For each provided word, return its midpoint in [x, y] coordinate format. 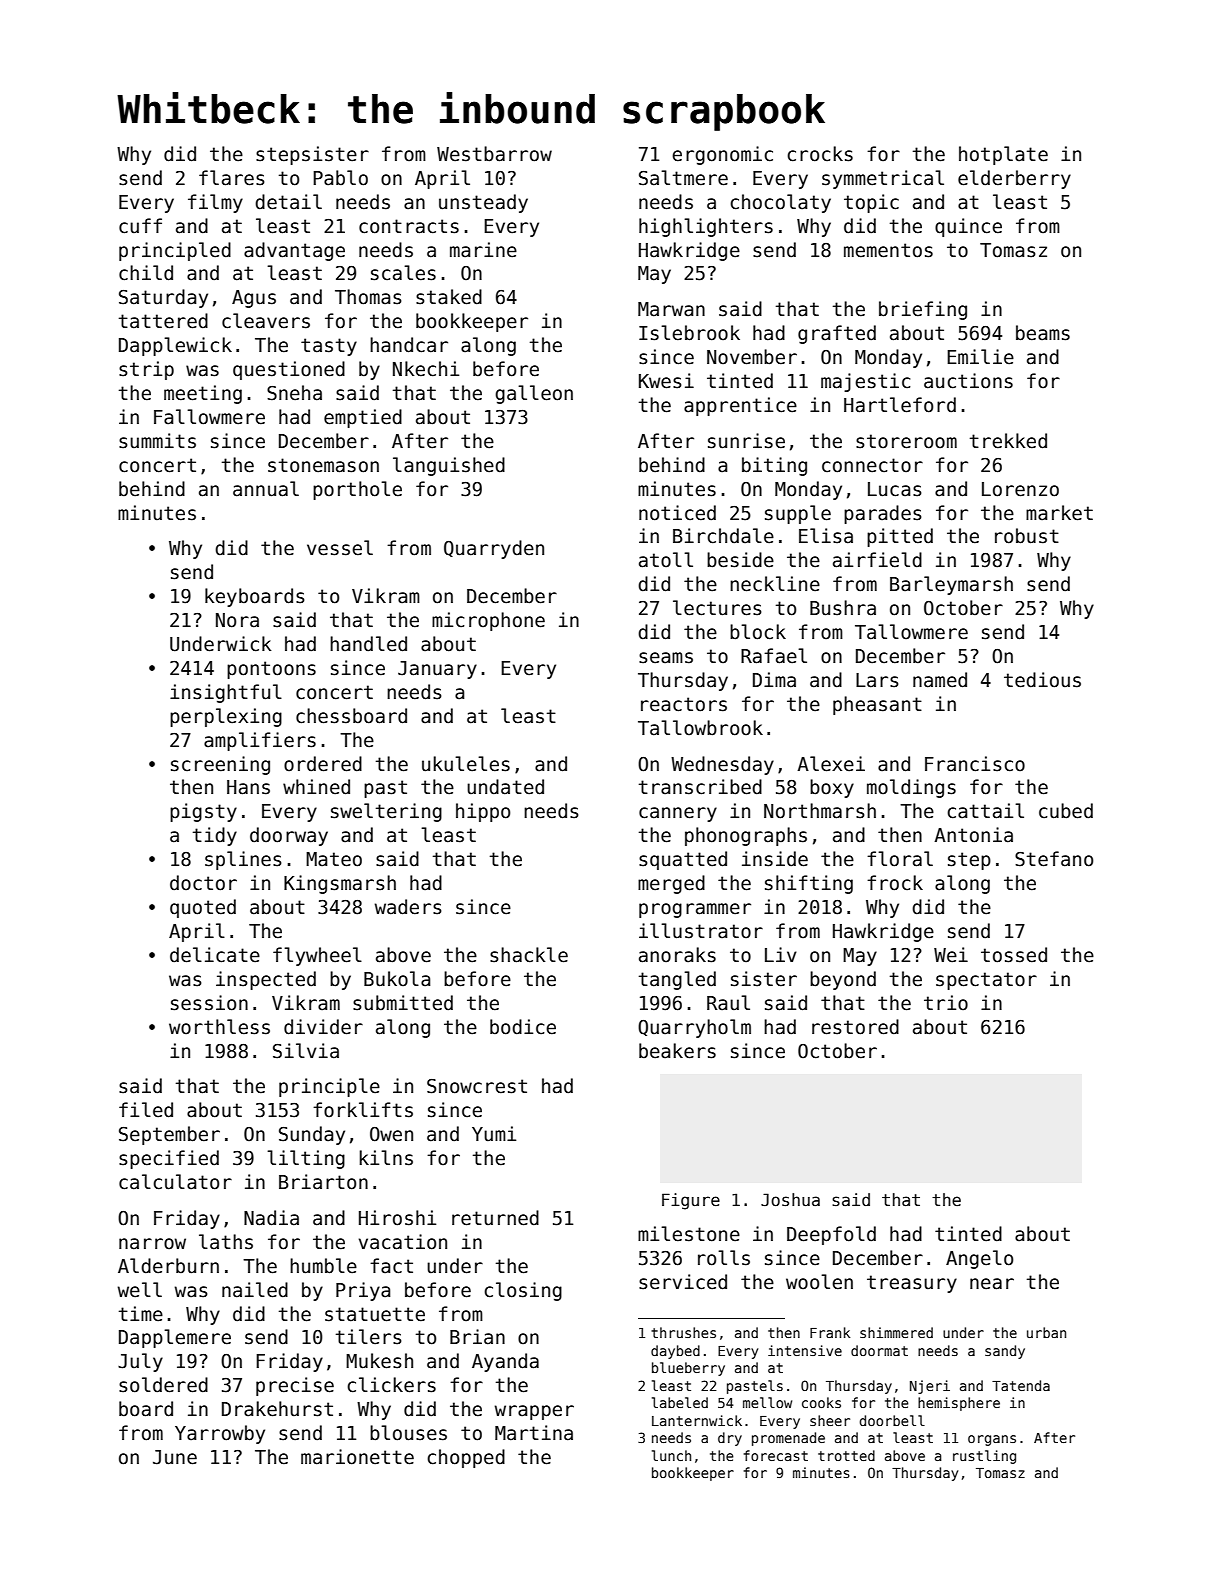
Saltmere [683, 178]
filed [146, 1110]
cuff [140, 226]
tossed [1014, 955]
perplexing [226, 717]
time [141, 1314]
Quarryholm [694, 1028]
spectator [986, 981]
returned [495, 1218]
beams [1043, 333]
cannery [678, 814]
